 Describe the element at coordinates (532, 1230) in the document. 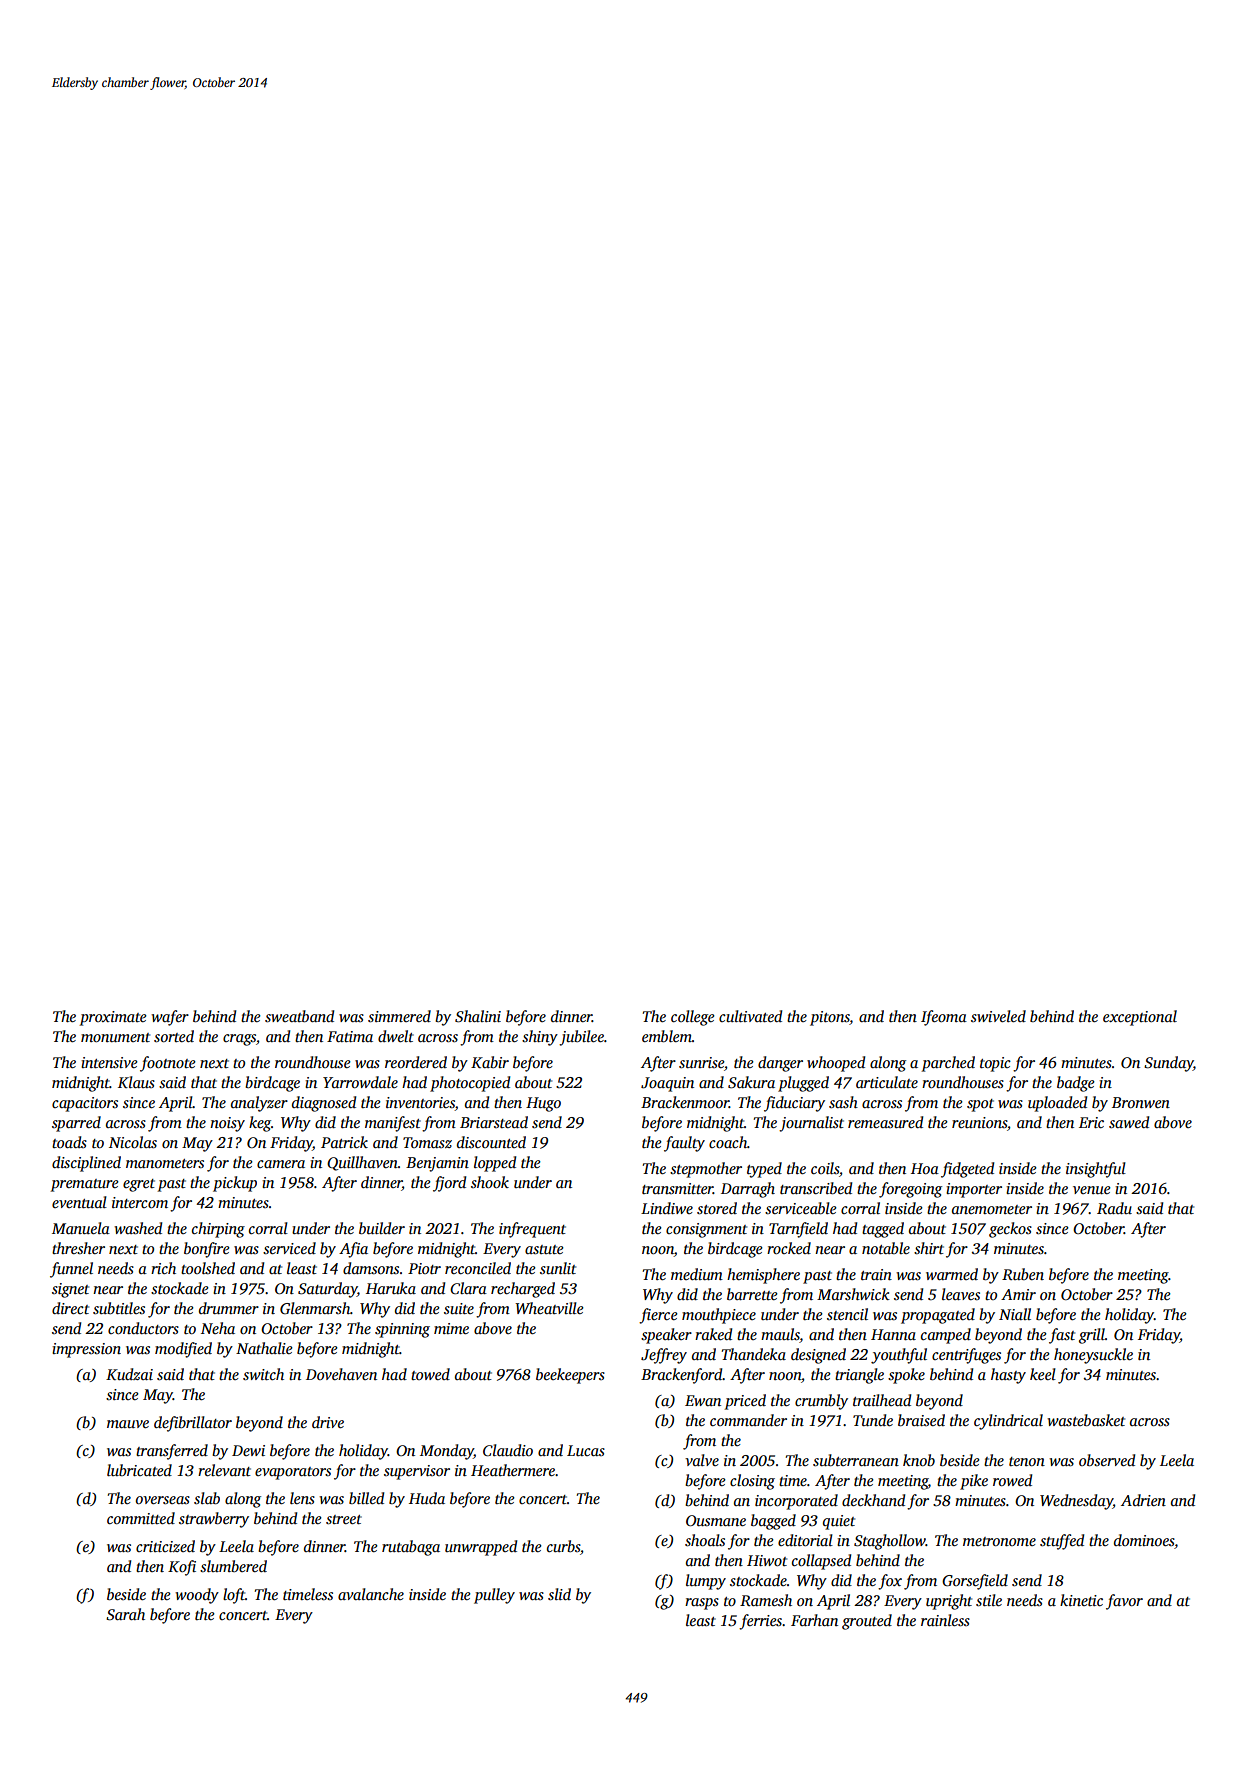

I see `infrequent` at that location.
